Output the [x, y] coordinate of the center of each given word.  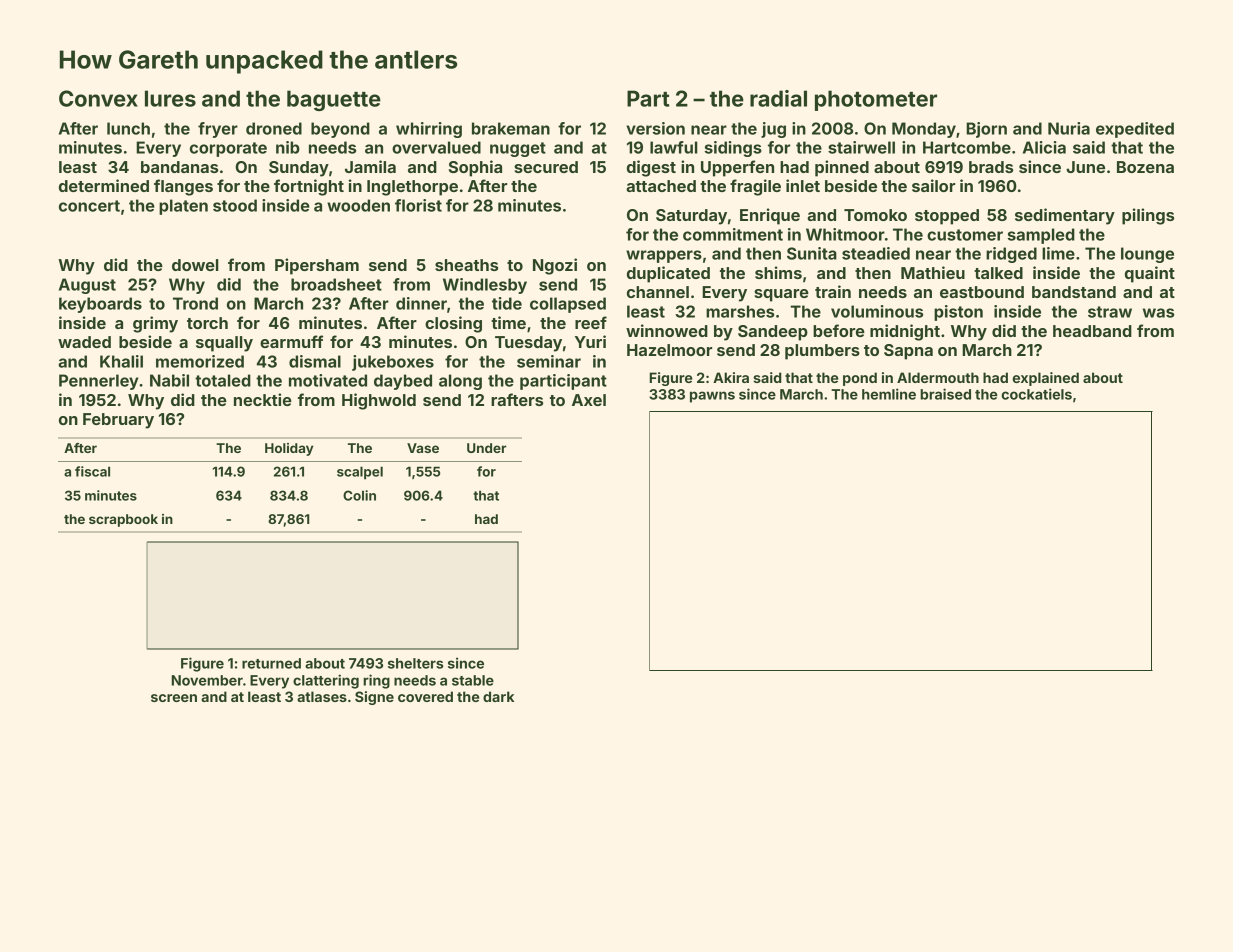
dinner [421, 303]
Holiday [289, 449]
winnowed [667, 330]
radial [778, 98]
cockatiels [1036, 394]
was [1158, 313]
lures [170, 98]
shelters [415, 663]
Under [486, 448]
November [207, 680]
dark [498, 696]
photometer [876, 100]
